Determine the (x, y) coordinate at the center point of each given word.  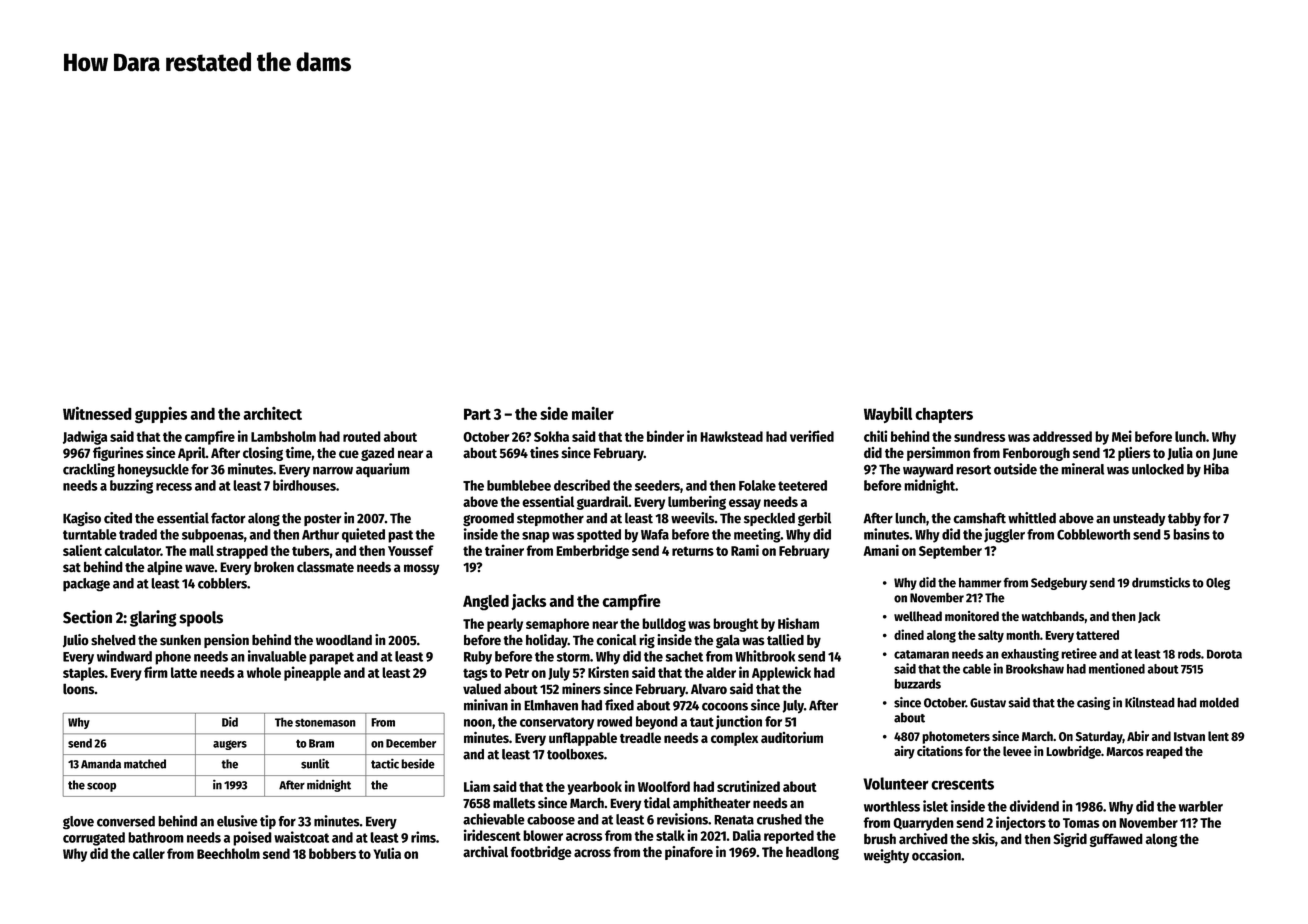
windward (124, 656)
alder (721, 672)
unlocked (1158, 469)
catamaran (921, 654)
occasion (936, 855)
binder (665, 436)
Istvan (1189, 736)
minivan (486, 705)
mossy (421, 569)
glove (78, 822)
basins (1191, 534)
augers (230, 745)
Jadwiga (85, 437)
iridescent (492, 835)
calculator (132, 550)
